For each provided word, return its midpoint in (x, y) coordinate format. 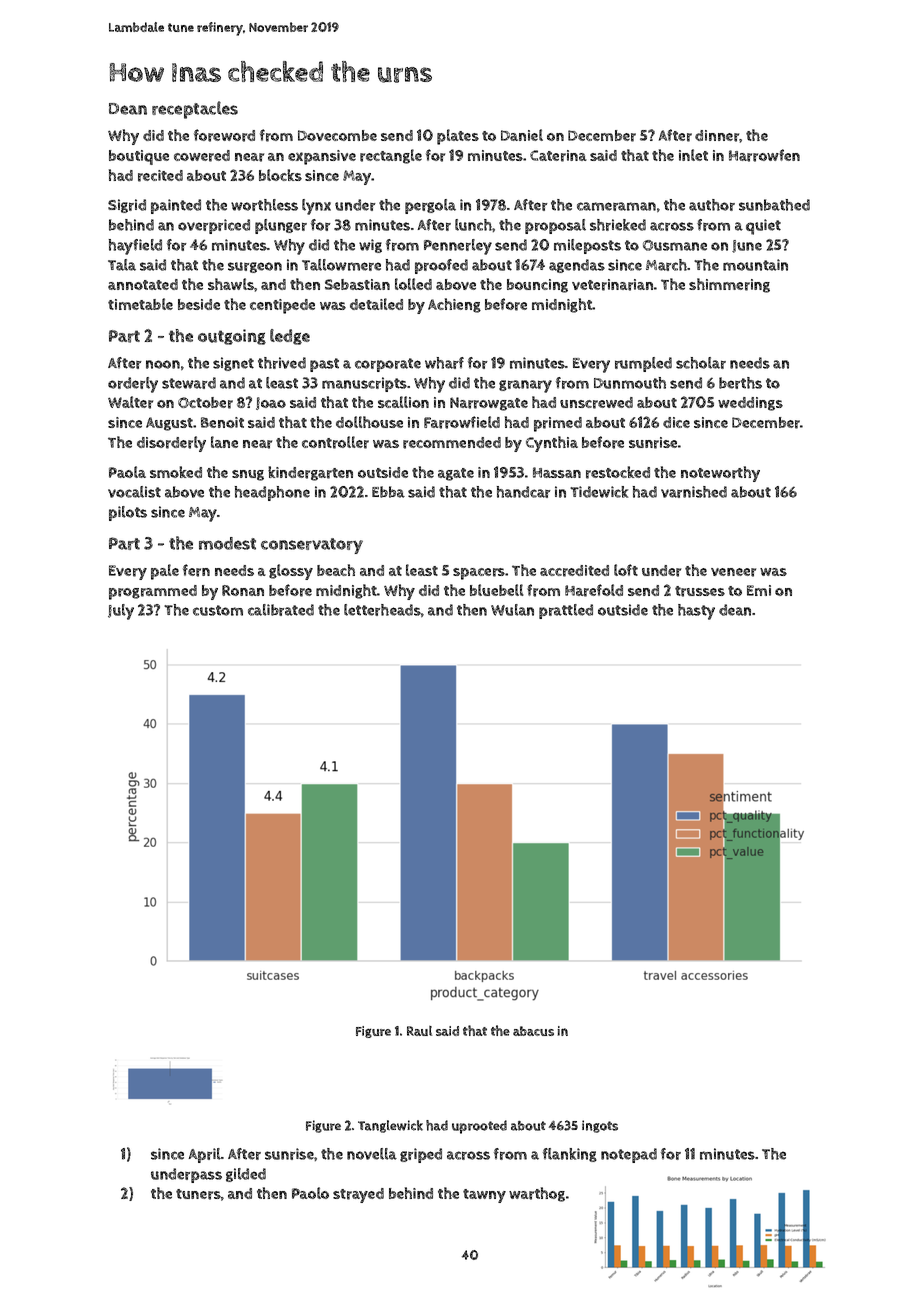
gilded (246, 1175)
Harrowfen (764, 155)
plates (458, 137)
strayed (358, 1195)
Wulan (512, 610)
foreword (224, 135)
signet (233, 364)
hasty (696, 612)
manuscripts (364, 384)
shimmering (729, 285)
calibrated (281, 610)
